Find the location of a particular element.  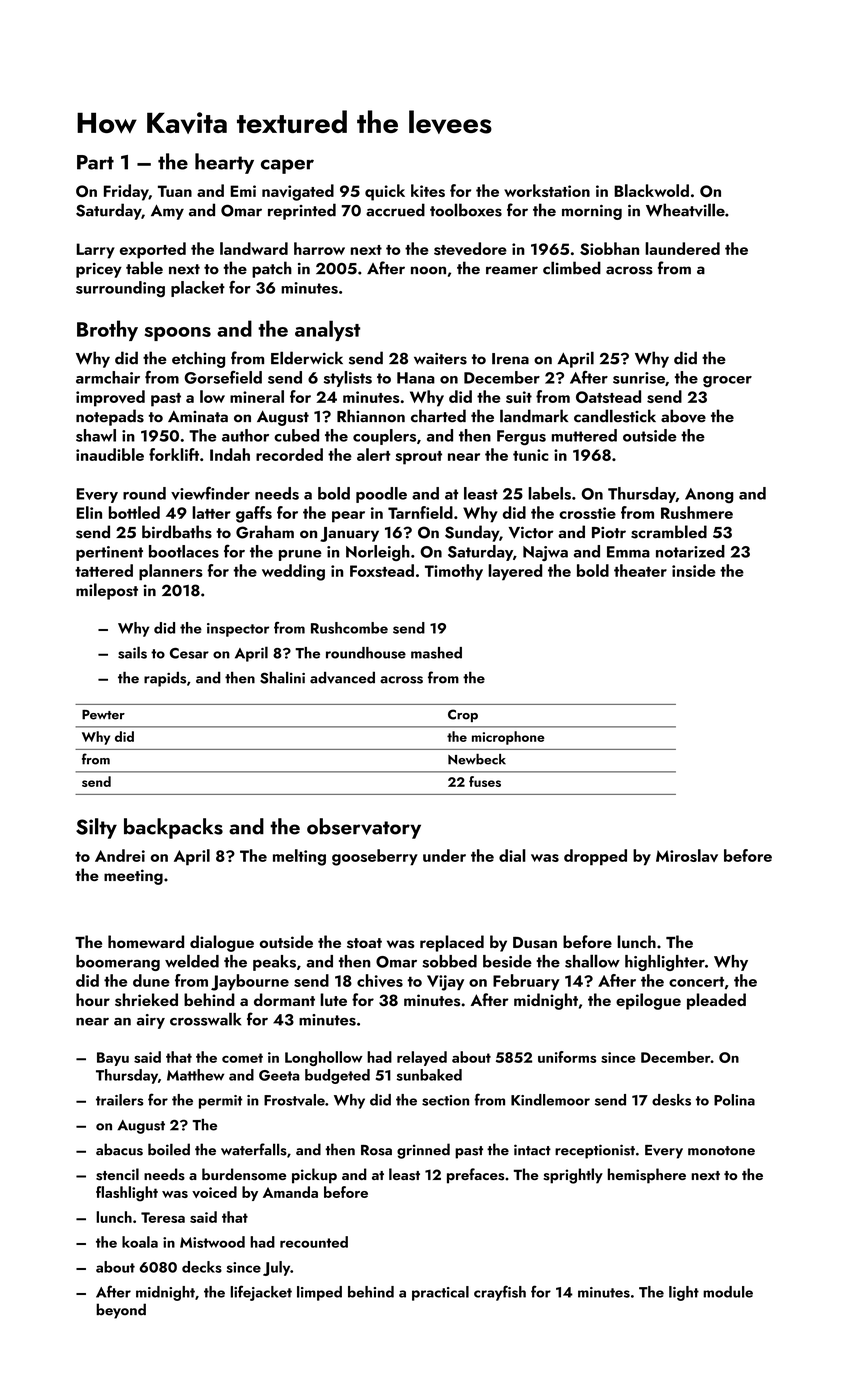

pickup is located at coordinates (314, 1176).
